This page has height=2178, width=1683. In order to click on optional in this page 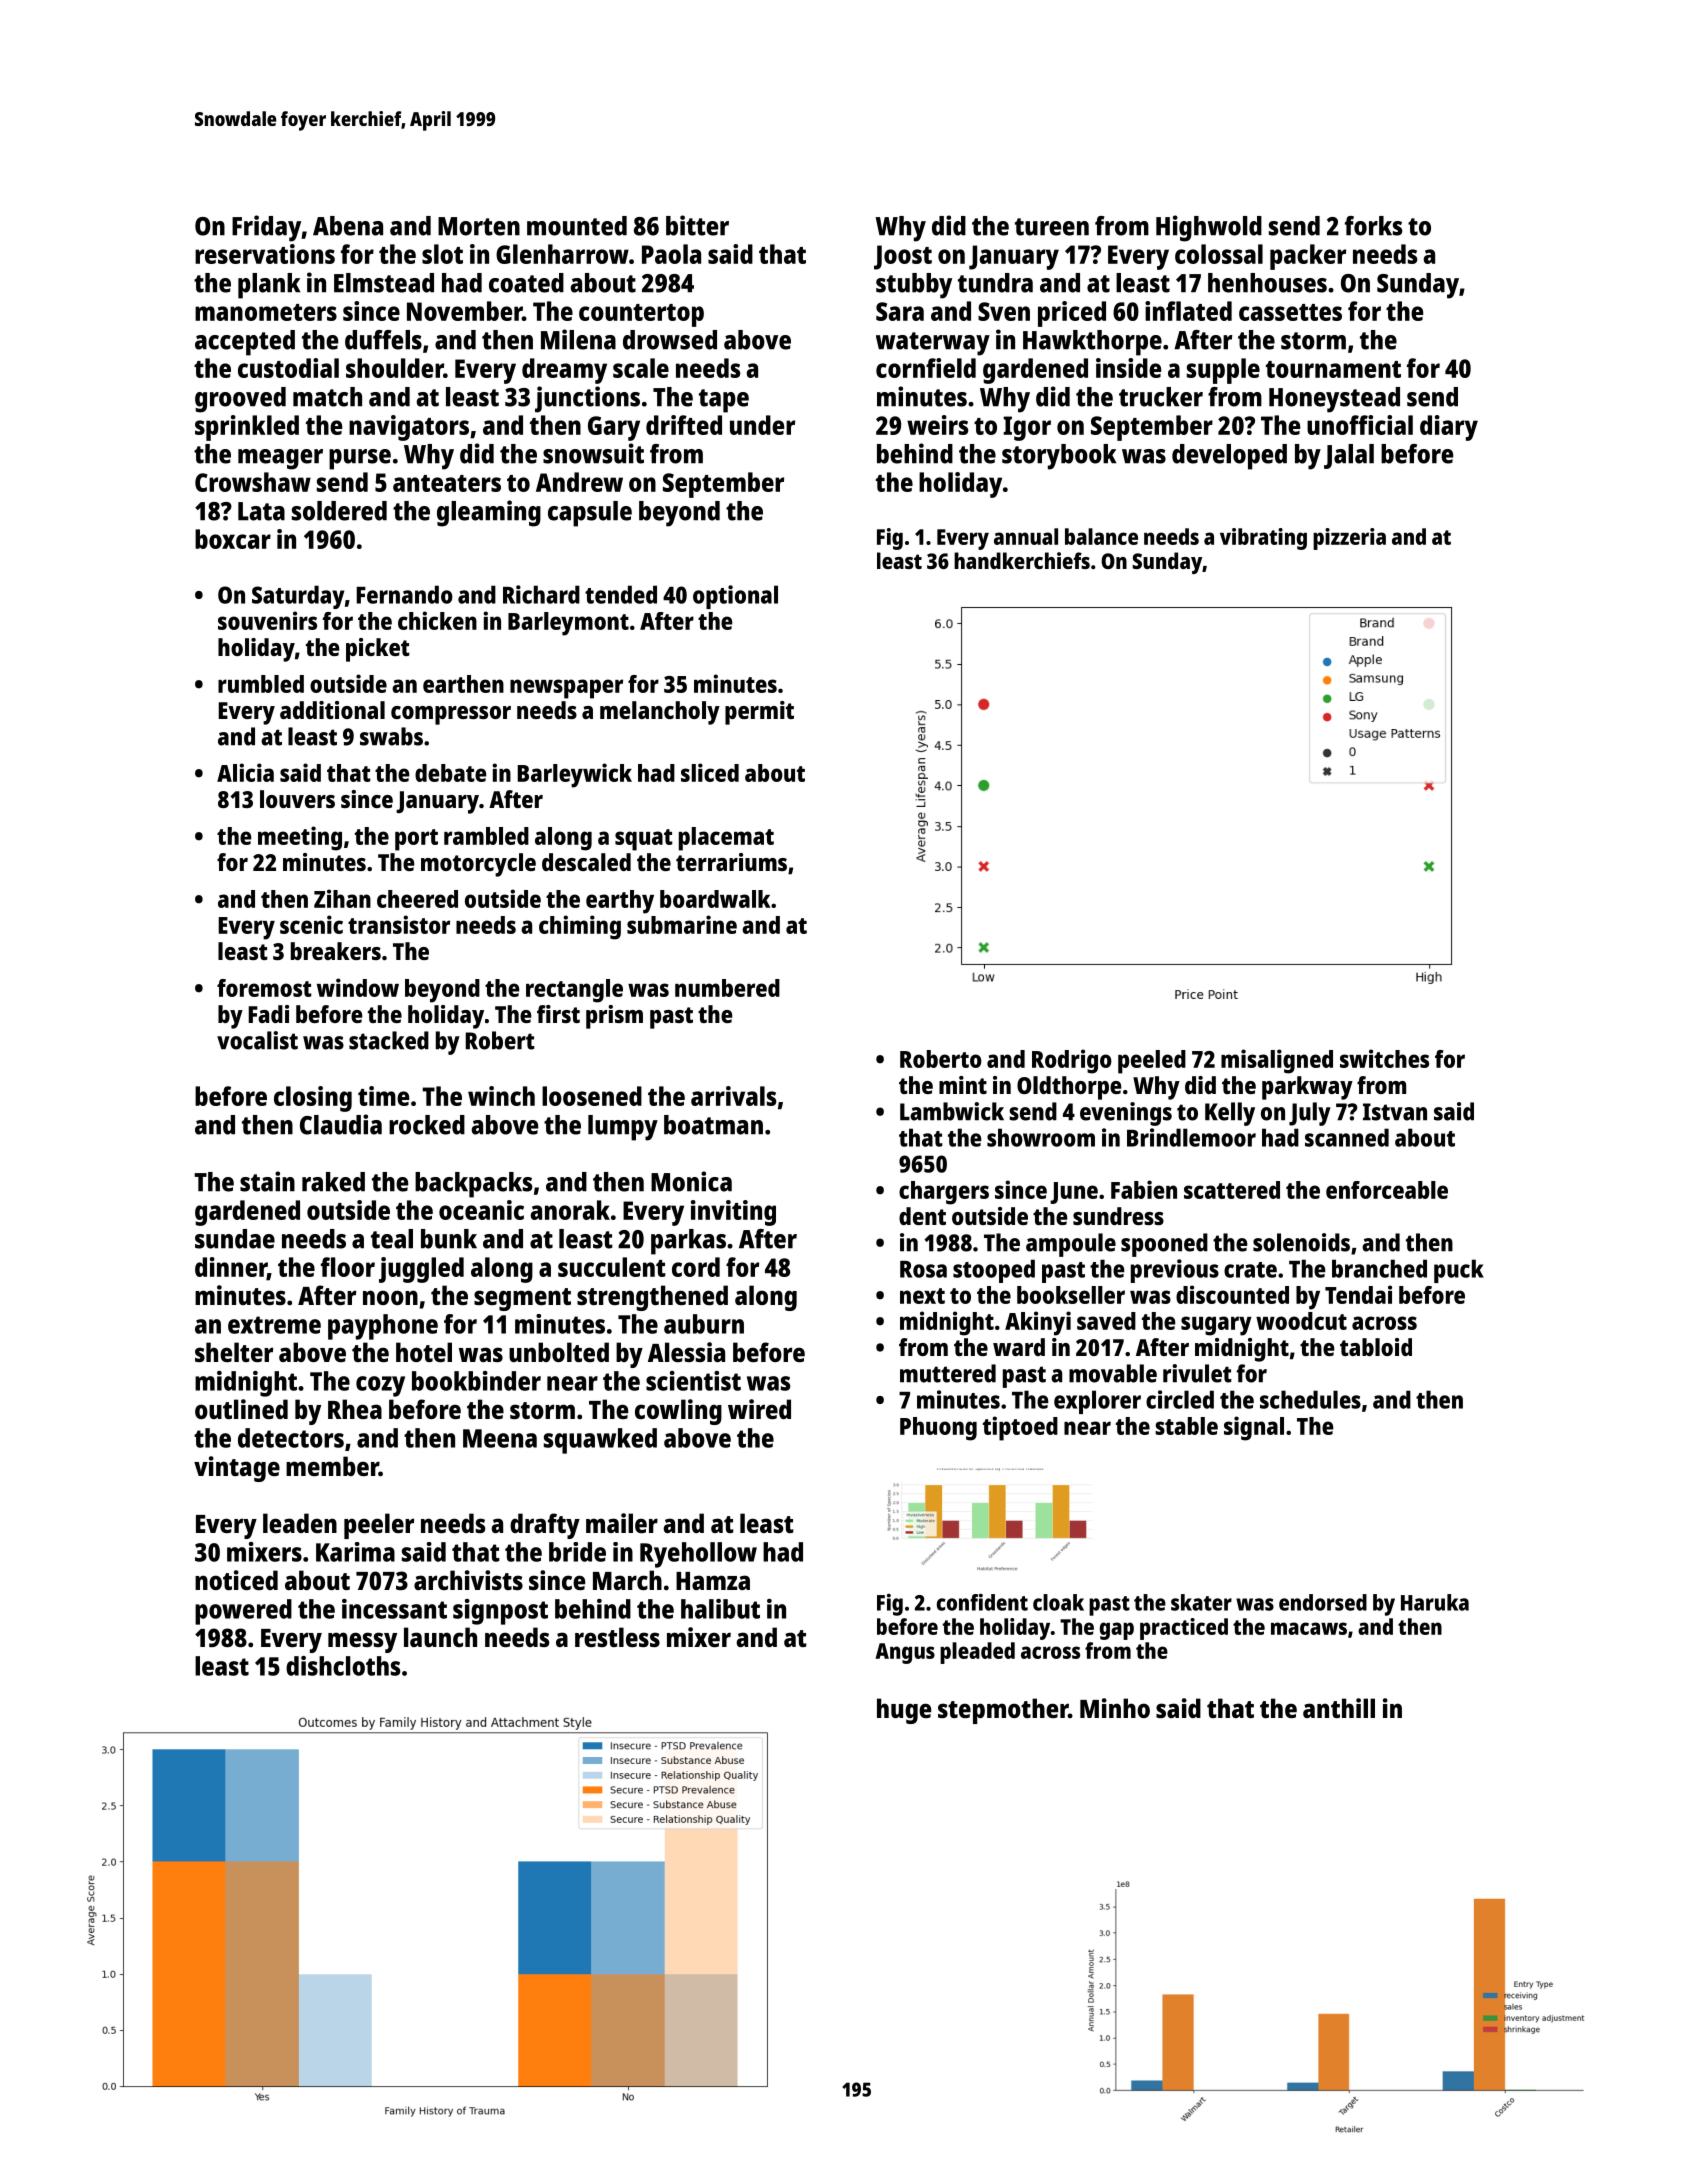, I will do `click(735, 597)`.
